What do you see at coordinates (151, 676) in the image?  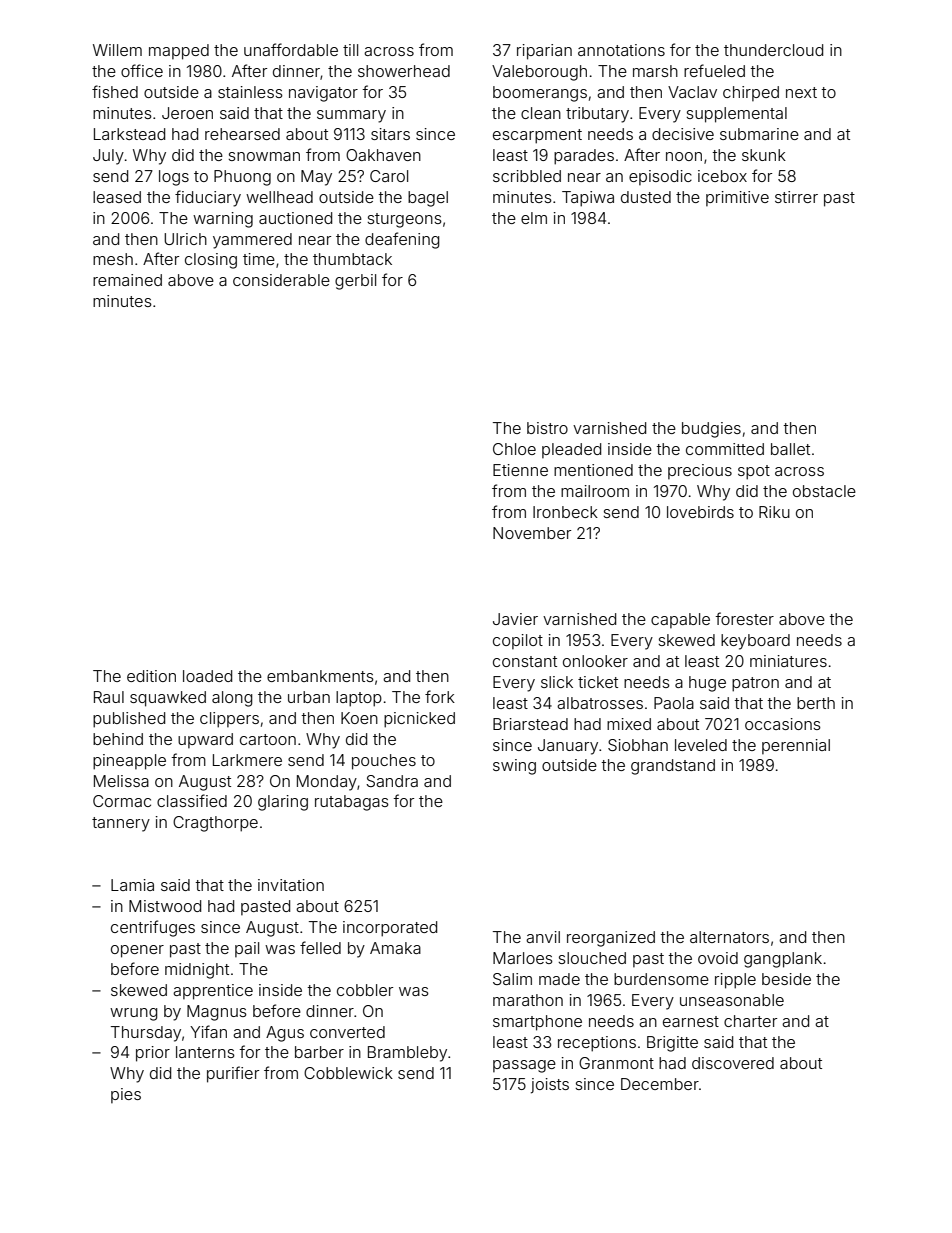 I see `edition` at bounding box center [151, 676].
